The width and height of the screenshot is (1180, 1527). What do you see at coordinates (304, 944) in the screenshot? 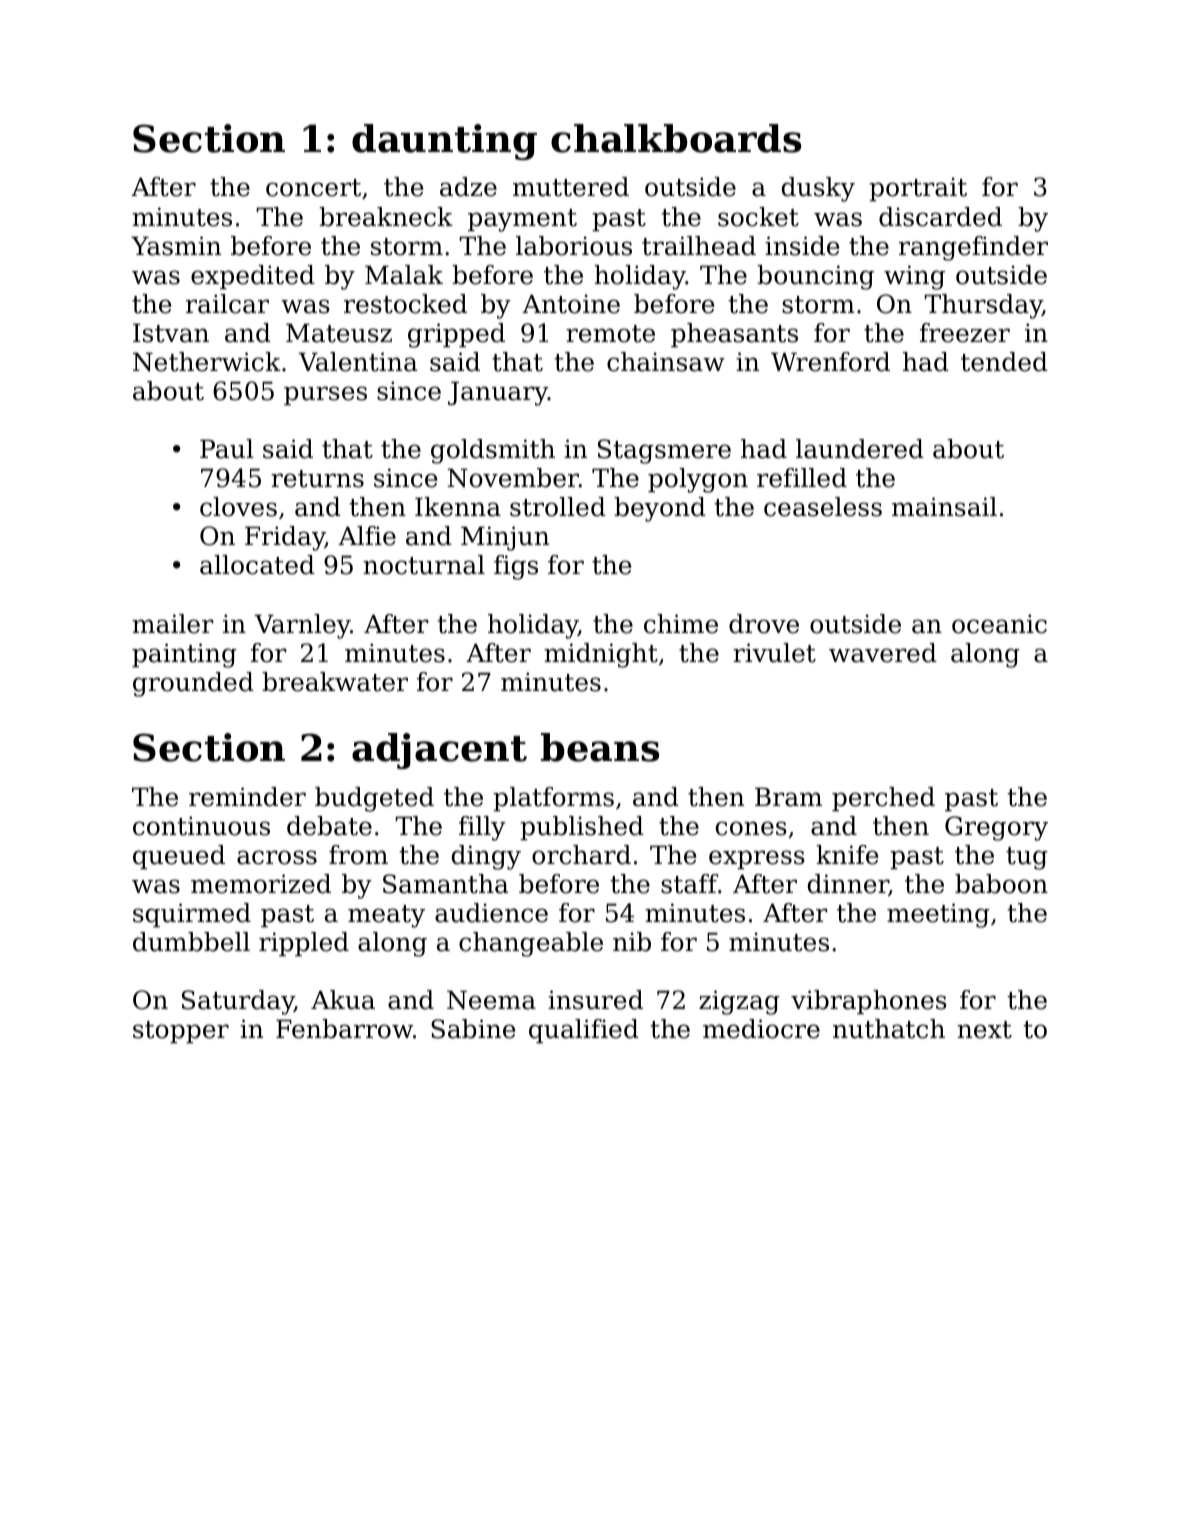
I see `rippled` at bounding box center [304, 944].
